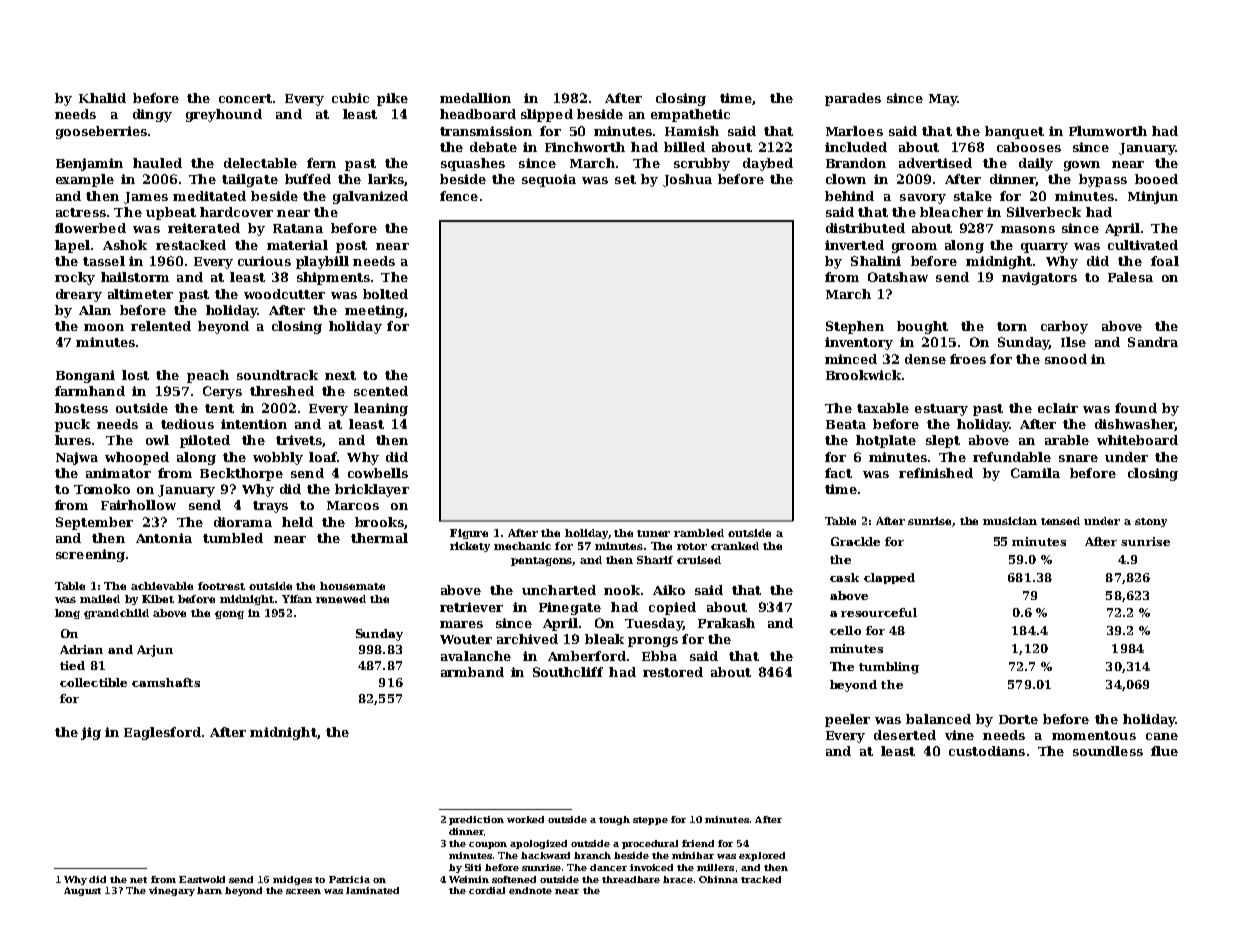  What do you see at coordinates (699, 560) in the document?
I see `cruised` at bounding box center [699, 560].
